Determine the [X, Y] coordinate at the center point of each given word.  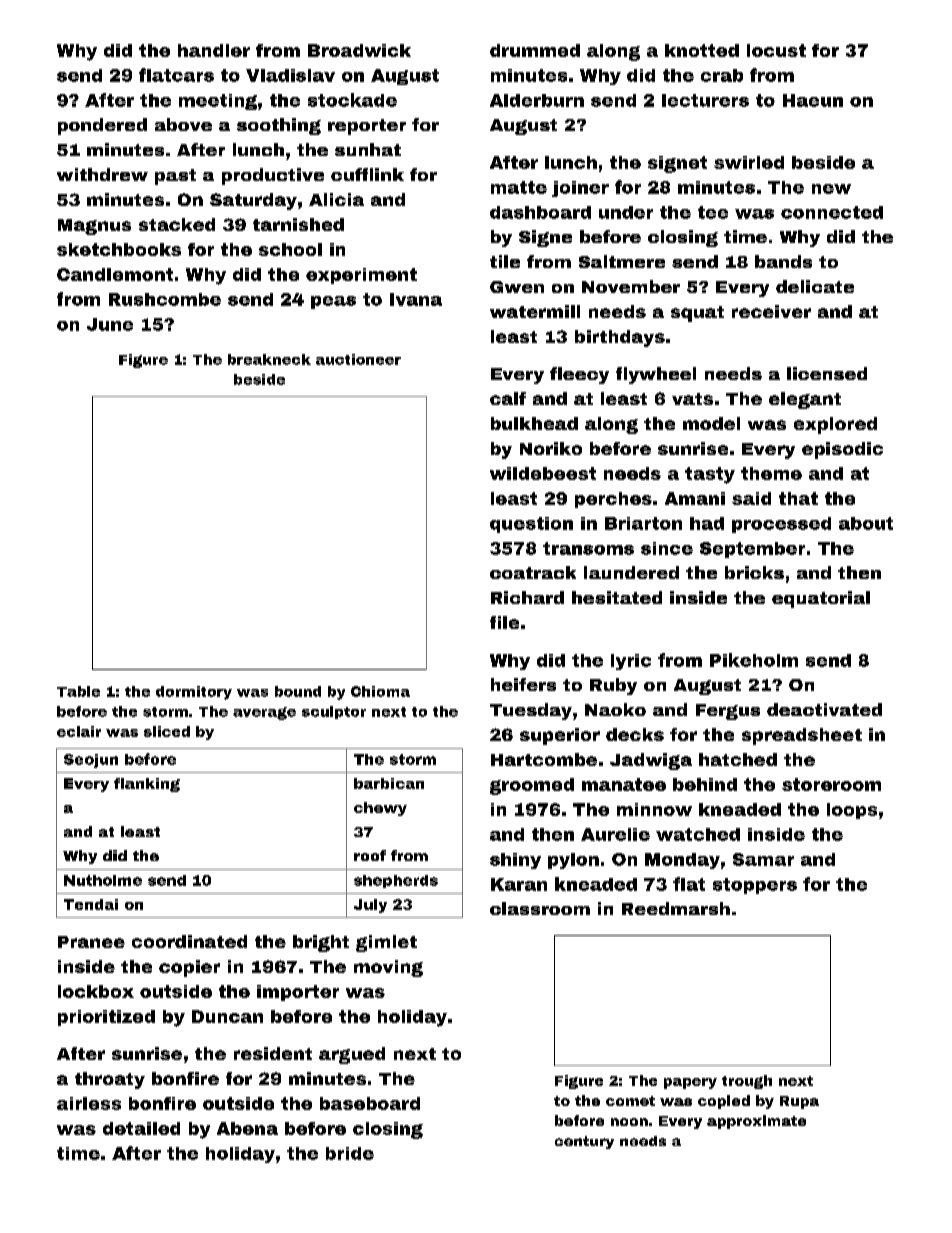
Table [78, 691]
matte [519, 187]
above [183, 124]
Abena [247, 1128]
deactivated [824, 709]
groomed [532, 786]
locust [776, 50]
